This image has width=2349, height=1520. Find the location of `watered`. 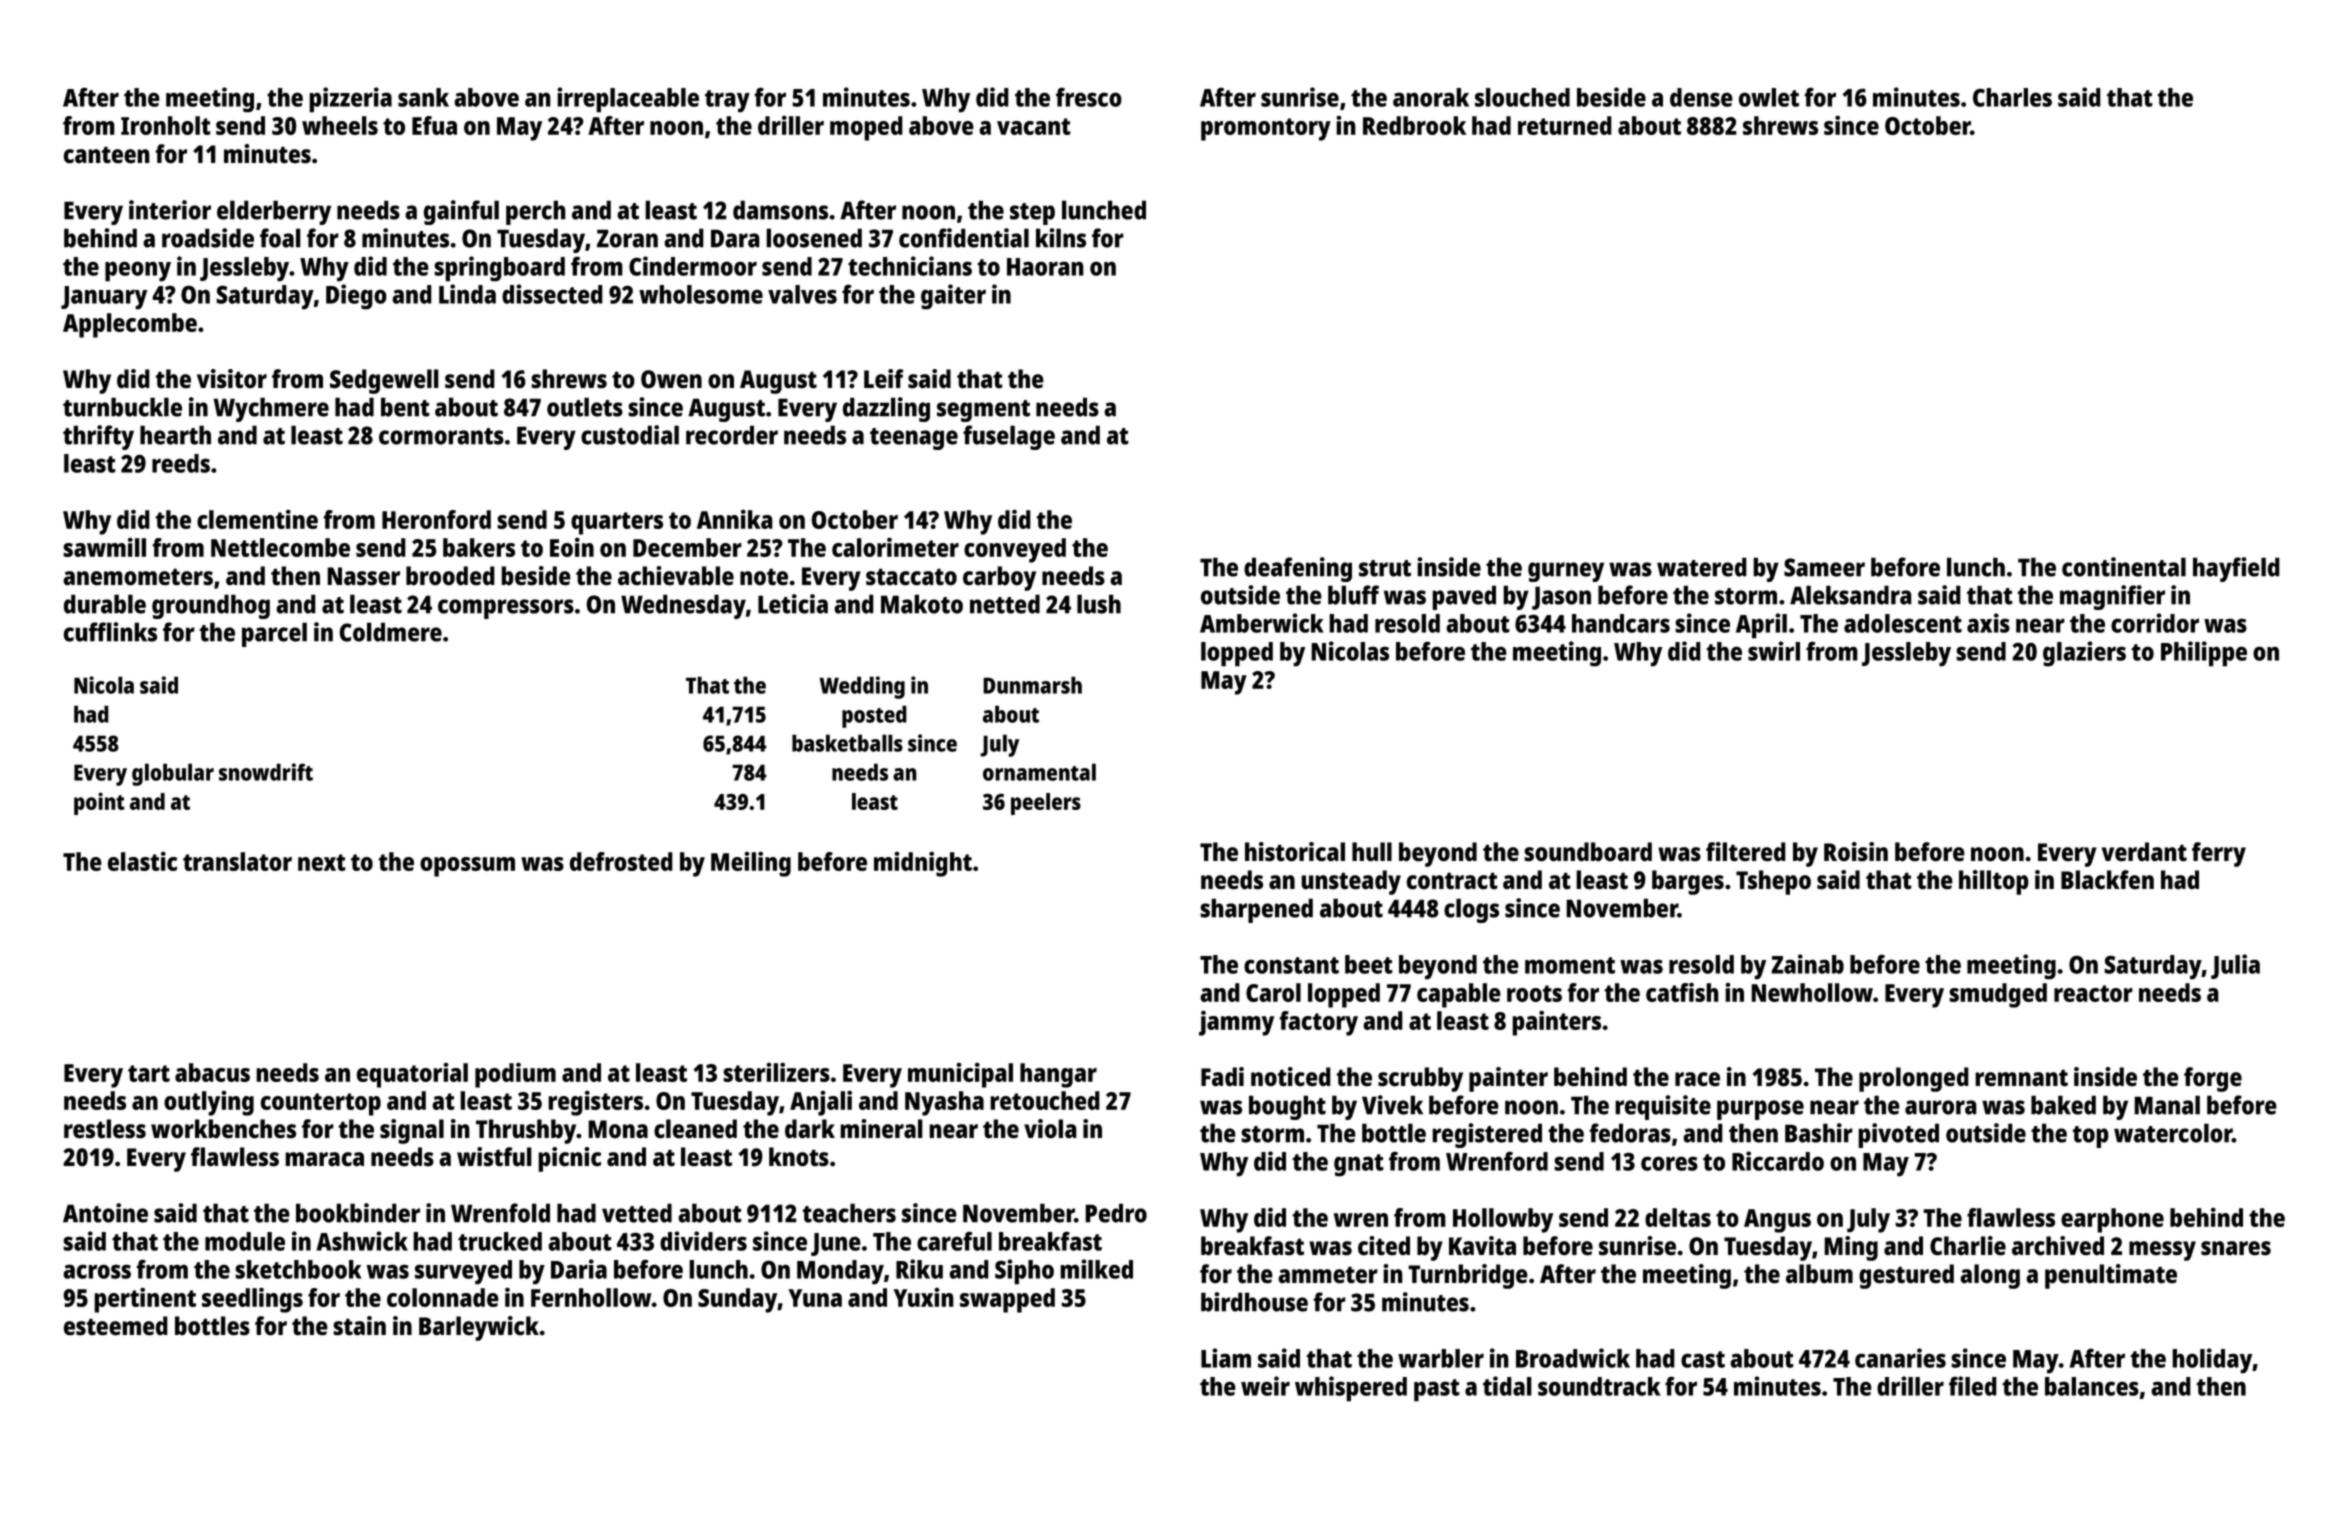

watered is located at coordinates (1702, 567).
